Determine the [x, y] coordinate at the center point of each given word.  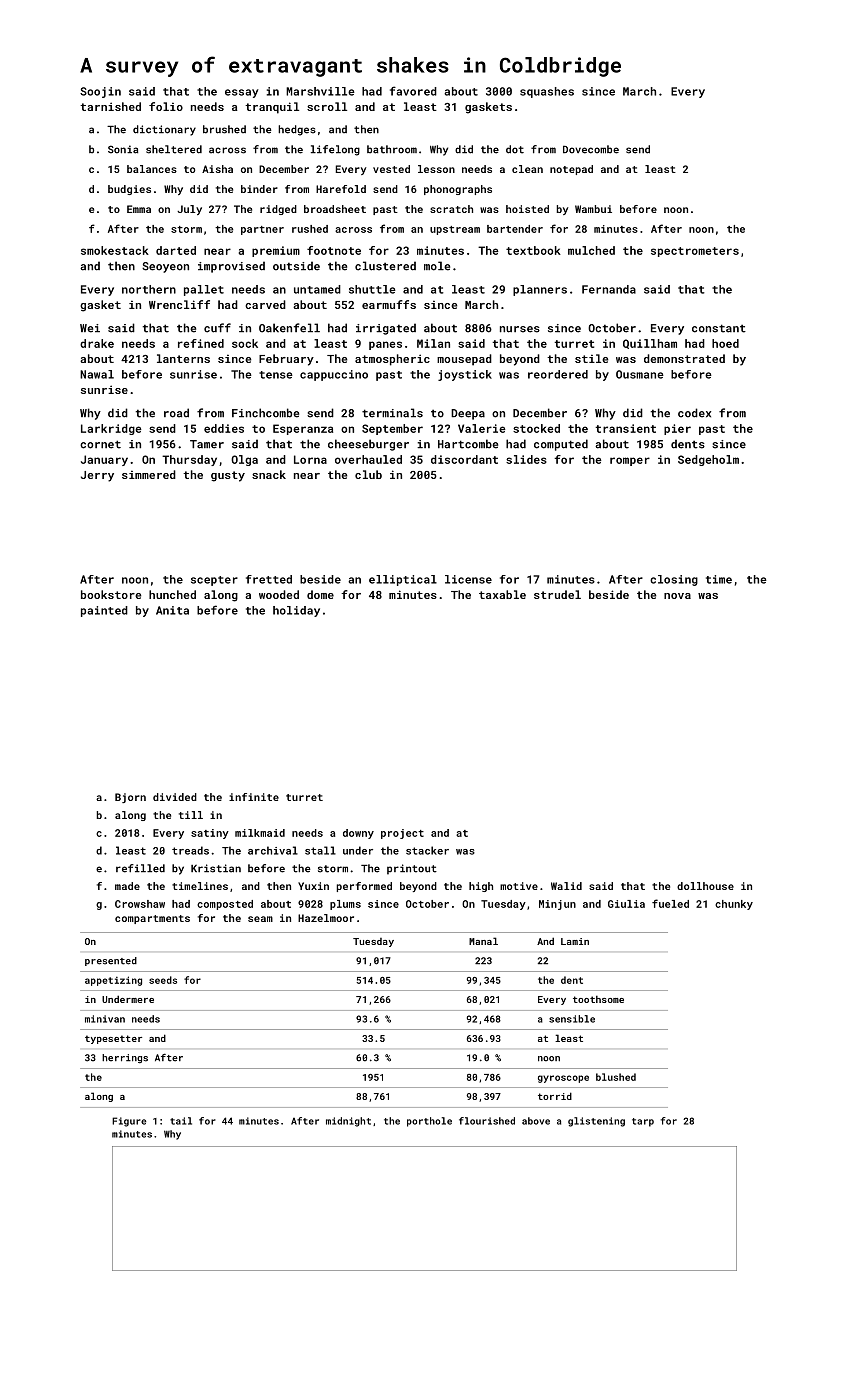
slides [526, 459]
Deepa [468, 414]
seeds [163, 980]
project [402, 834]
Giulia [626, 904]
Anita [172, 610]
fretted [269, 579]
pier [677, 429]
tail [181, 1121]
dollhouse [705, 886]
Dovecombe [591, 149]
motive [519, 886]
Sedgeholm [708, 460]
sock [245, 343]
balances [152, 169]
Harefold [341, 189]
